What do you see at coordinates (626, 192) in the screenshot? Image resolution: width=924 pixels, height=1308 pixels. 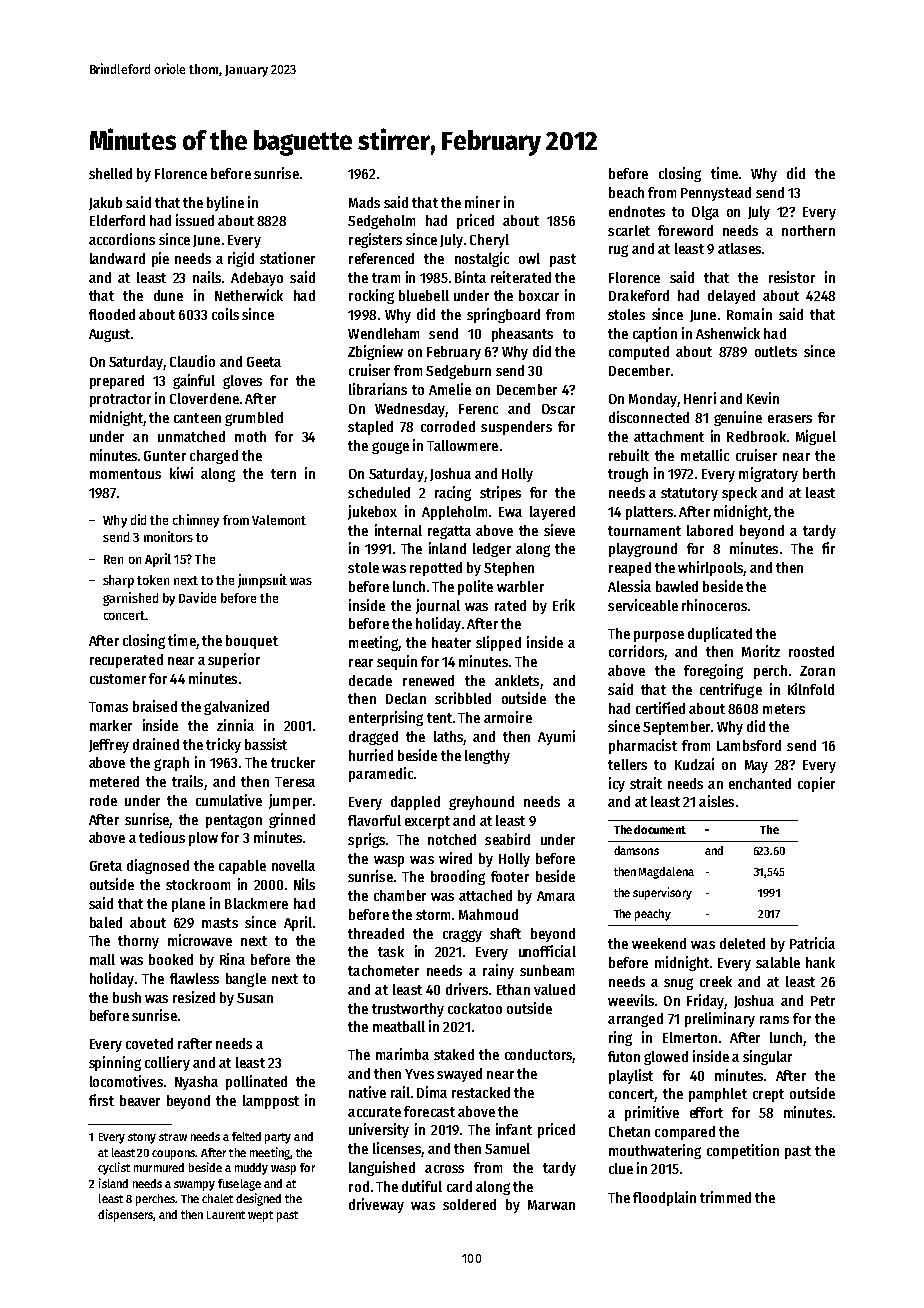 I see `beach` at bounding box center [626, 192].
